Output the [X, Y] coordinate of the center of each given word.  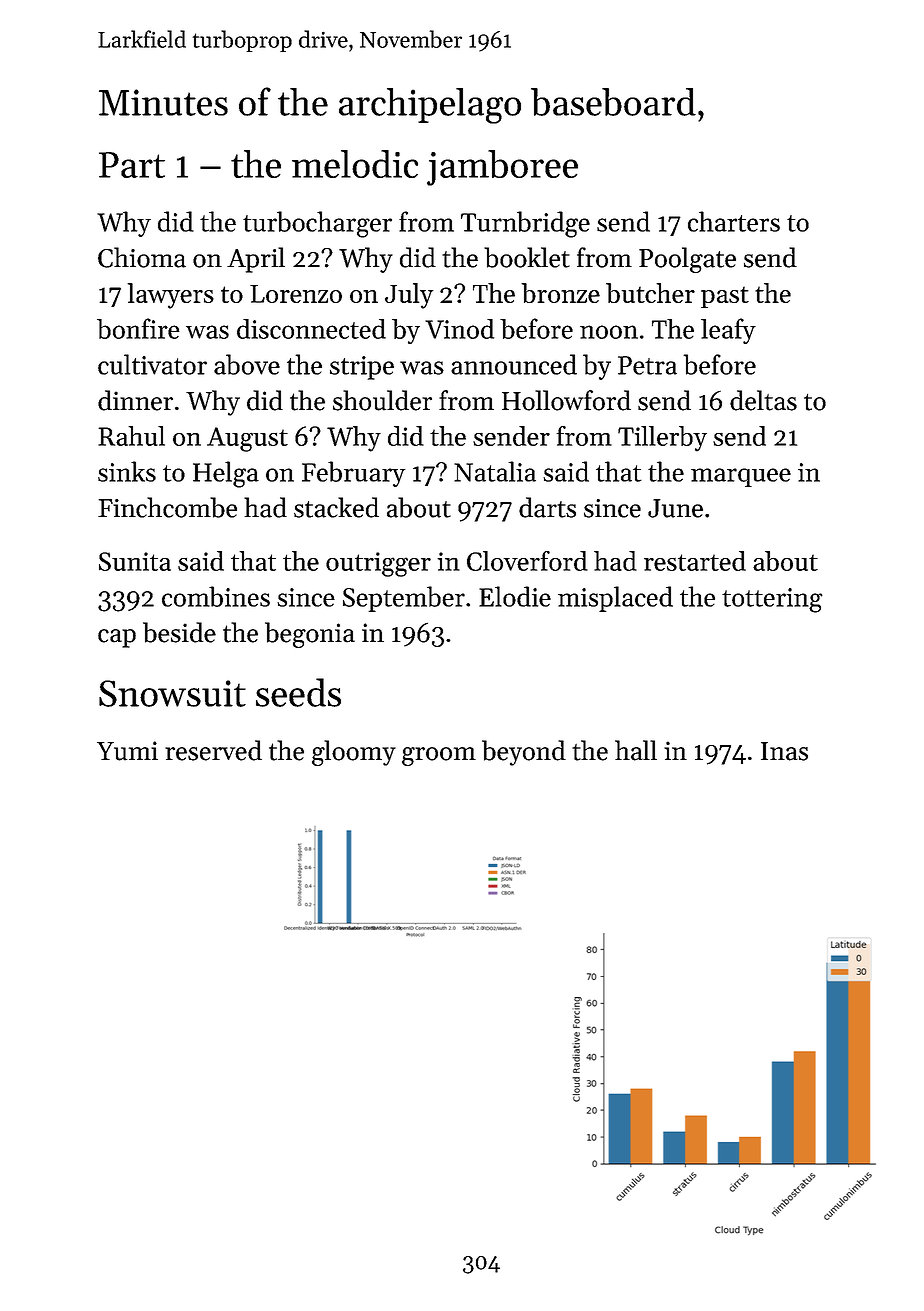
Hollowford [566, 400]
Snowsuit [172, 693]
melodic [355, 164]
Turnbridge [525, 224]
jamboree [502, 168]
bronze [560, 293]
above [247, 364]
